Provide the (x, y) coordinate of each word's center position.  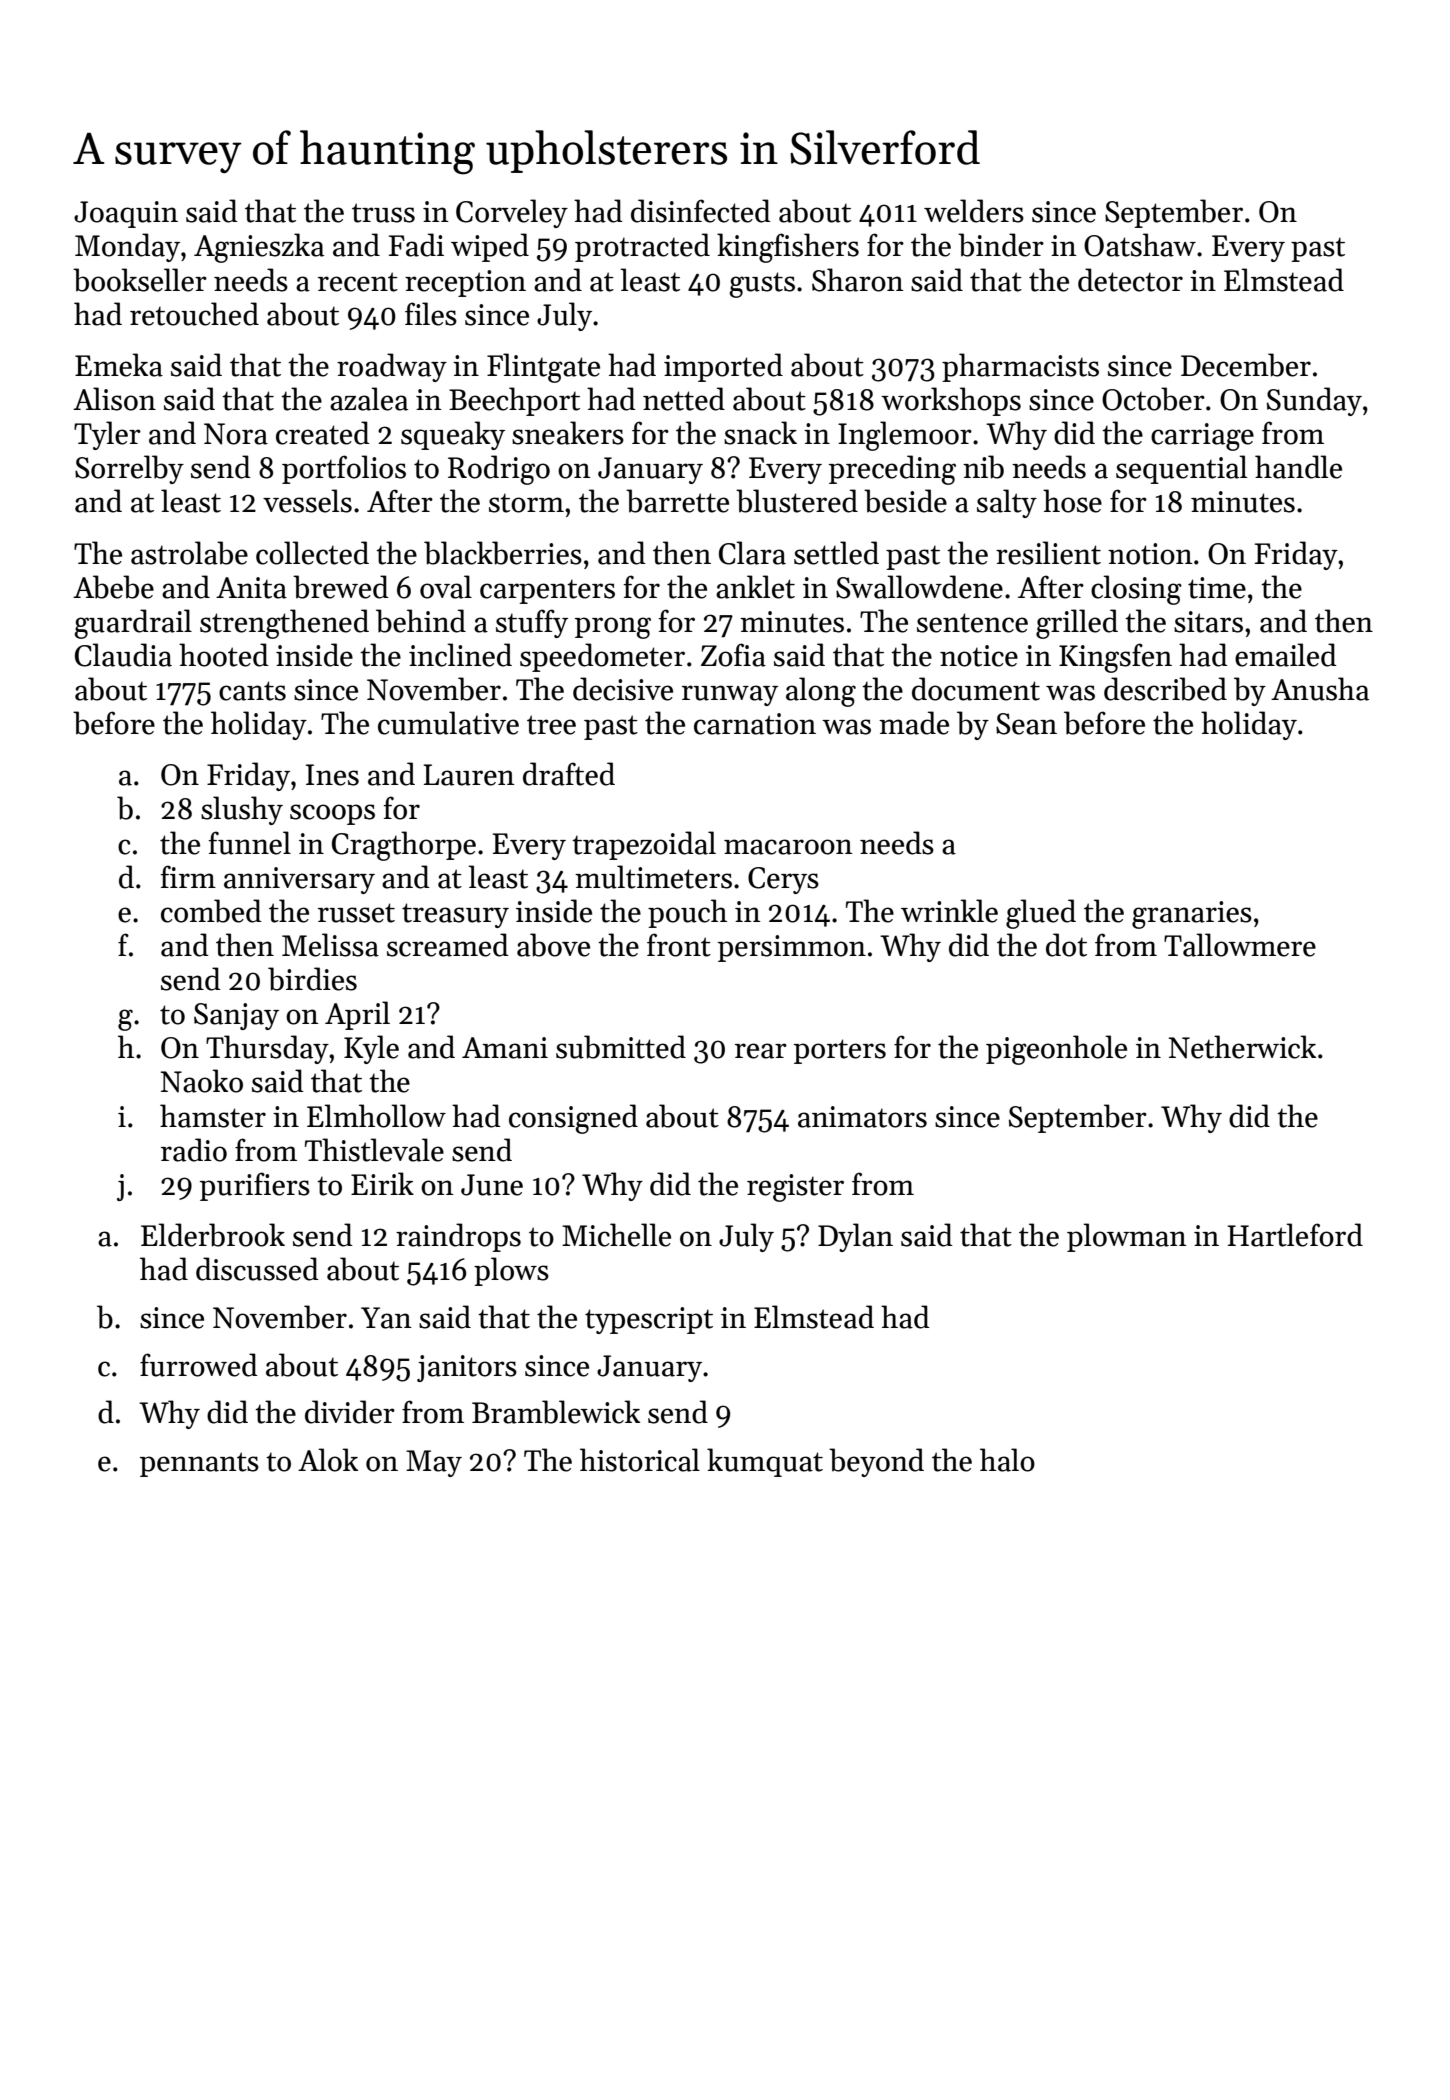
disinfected (701, 211)
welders (974, 211)
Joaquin (126, 214)
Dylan (855, 1237)
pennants (199, 1464)
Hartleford (1295, 1235)
